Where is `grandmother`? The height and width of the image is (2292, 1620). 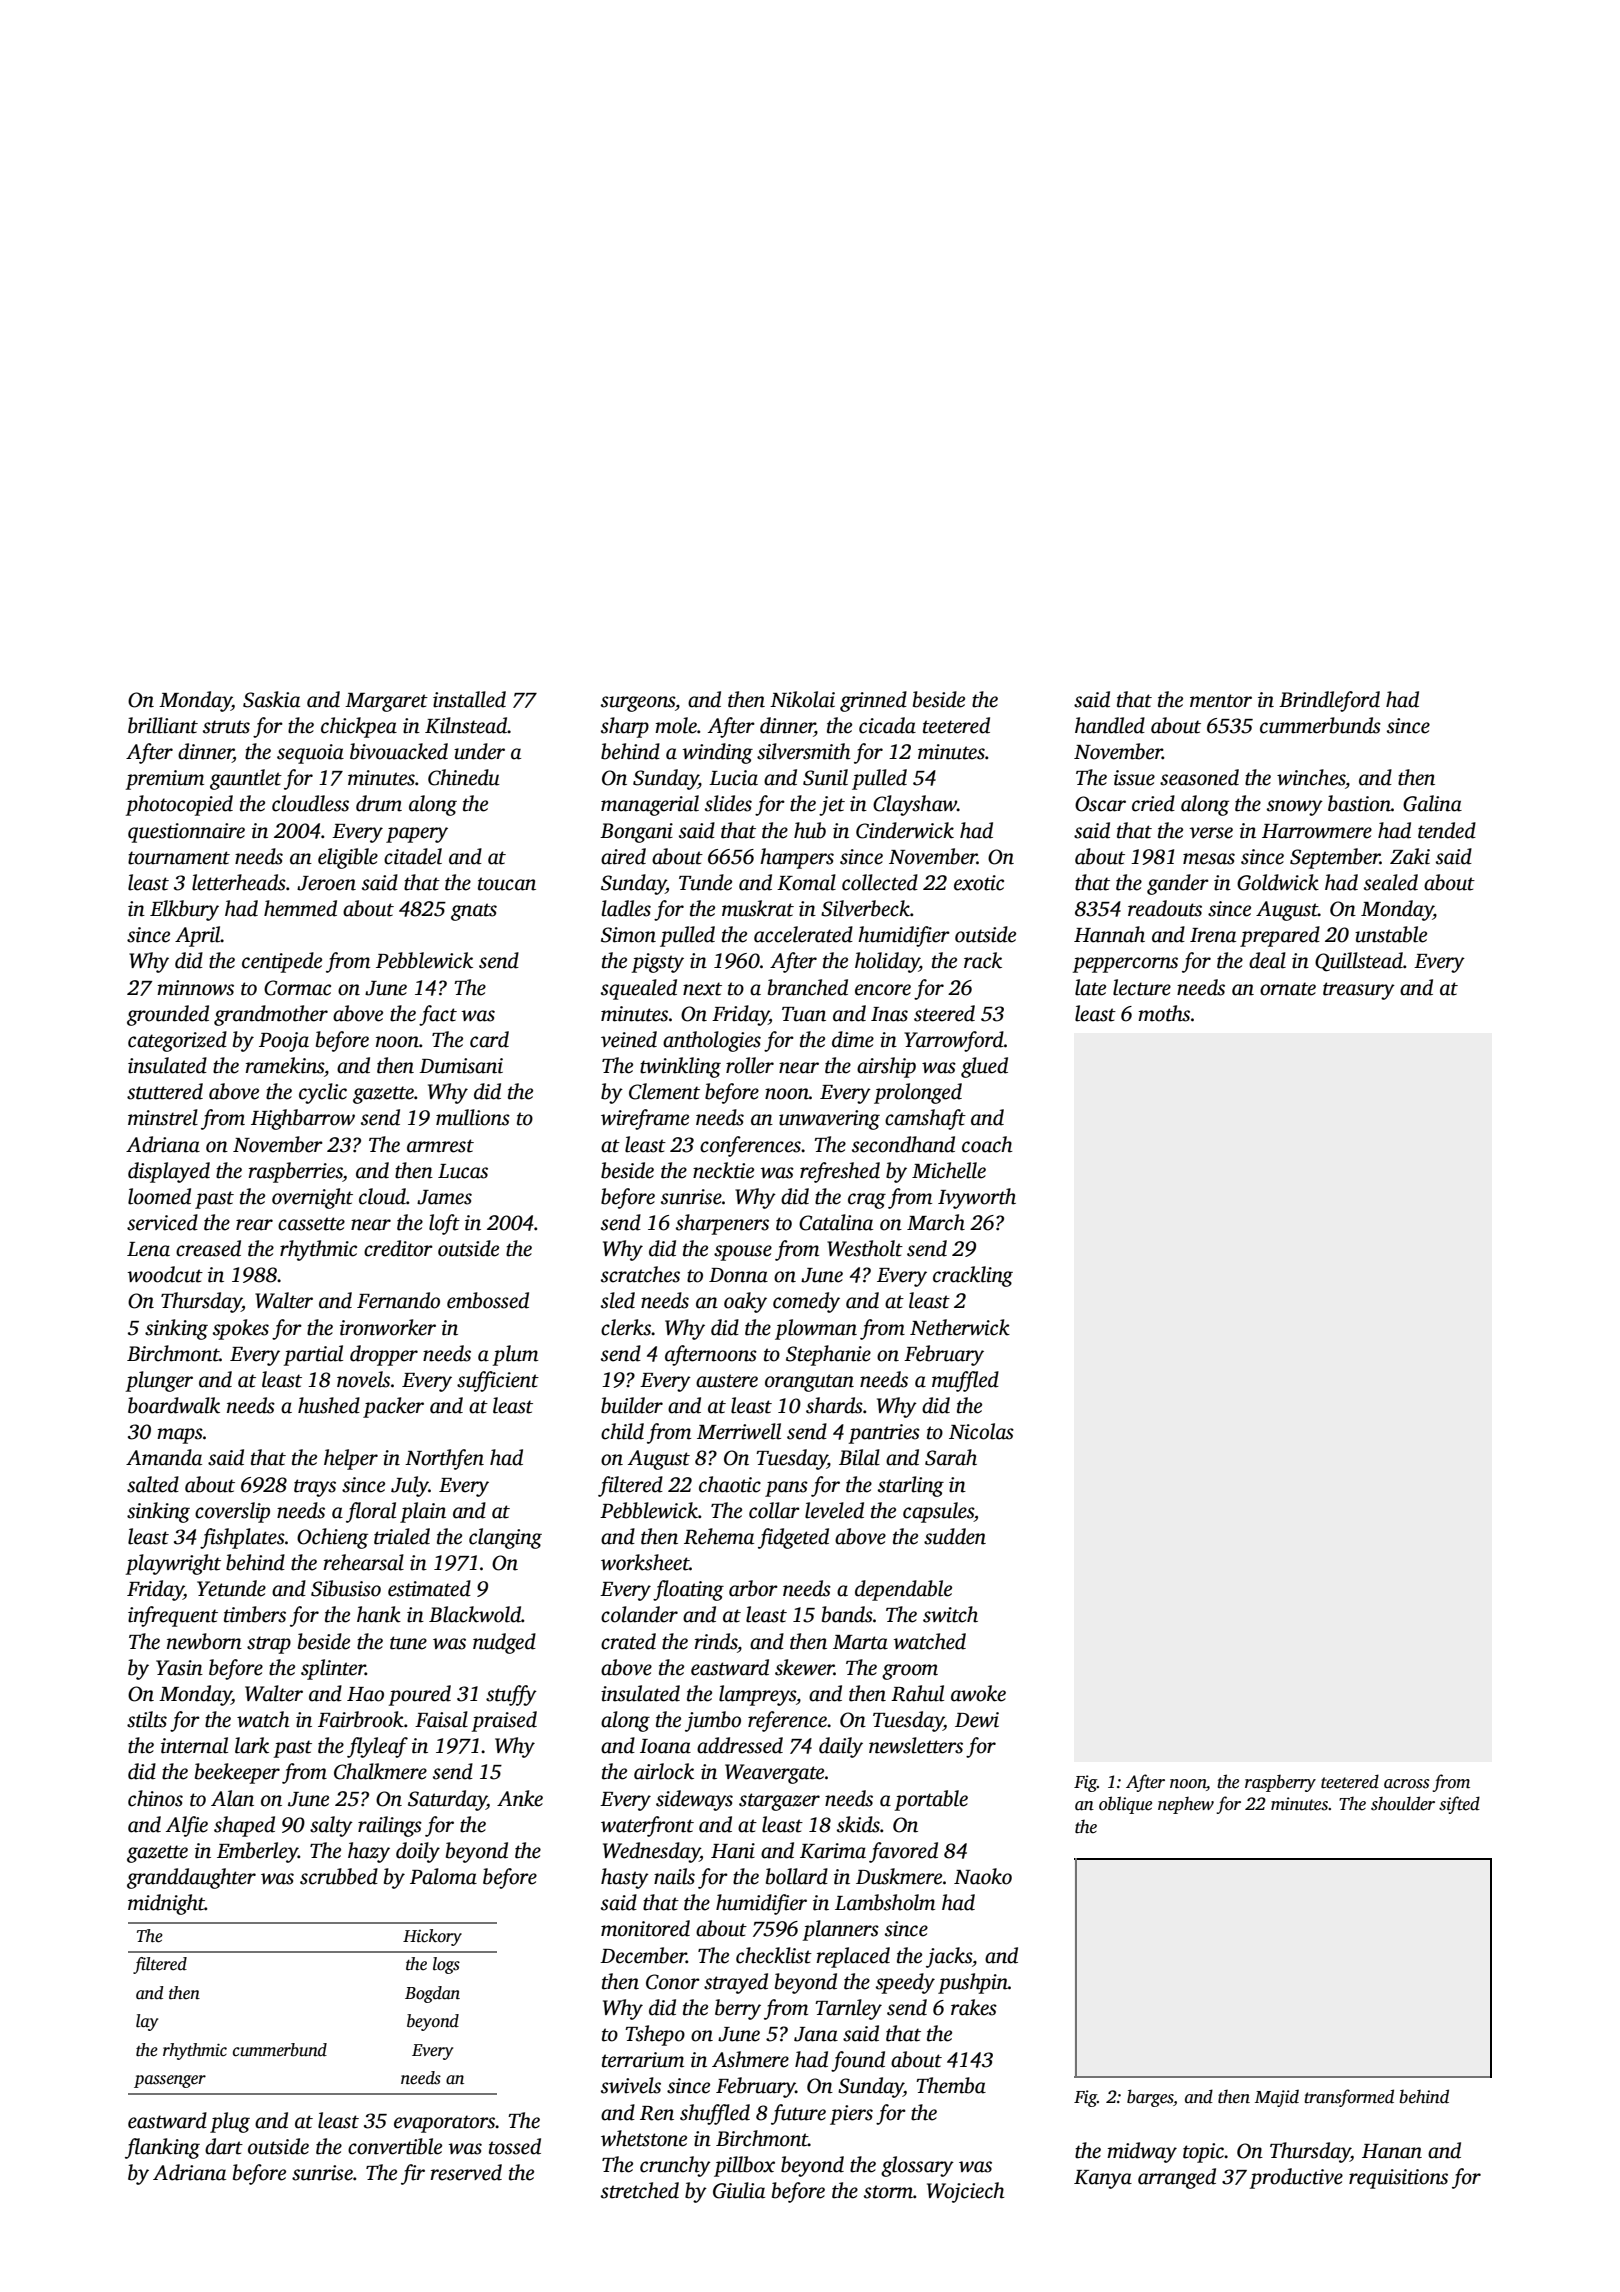 grandmother is located at coordinates (271, 1015).
